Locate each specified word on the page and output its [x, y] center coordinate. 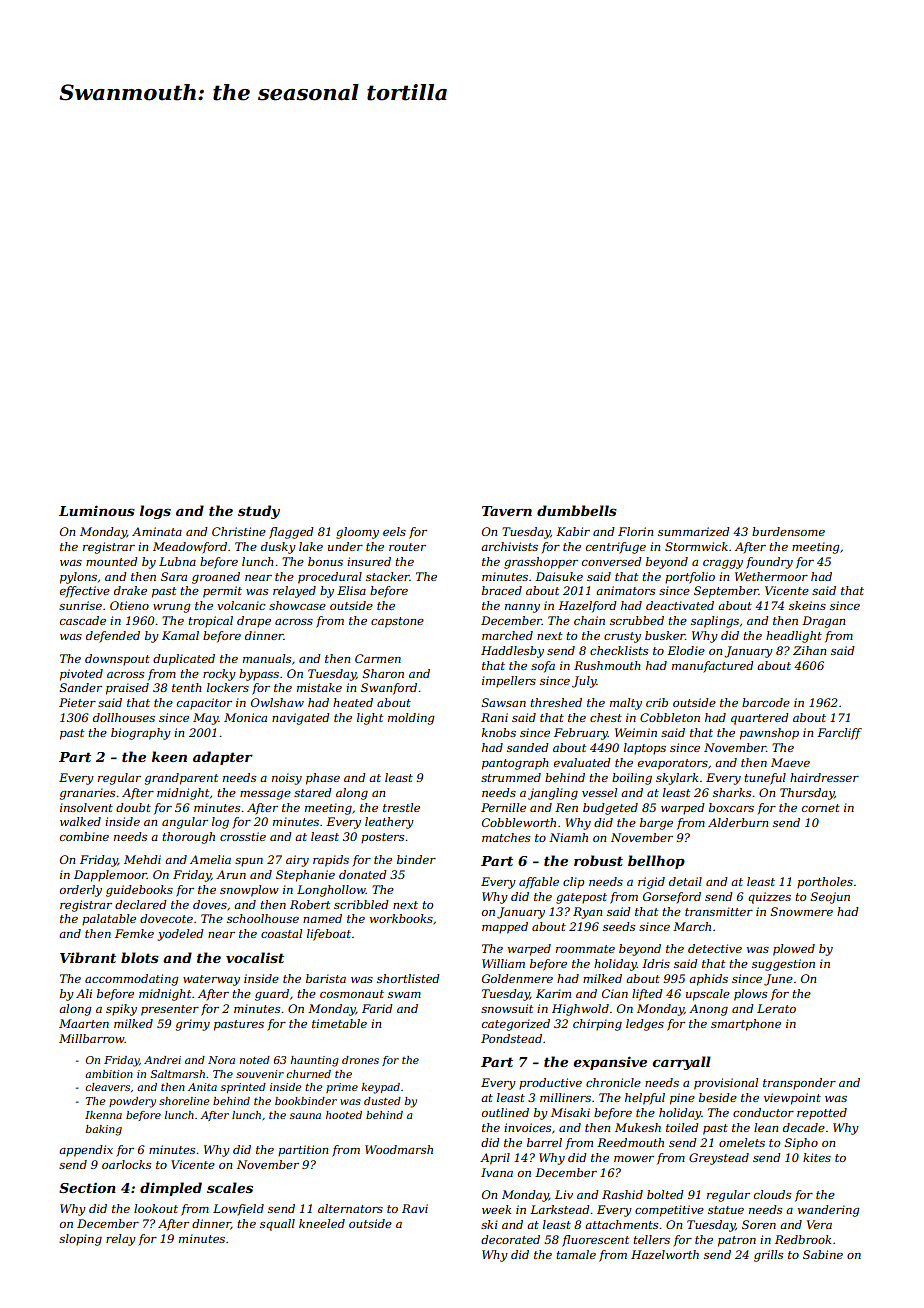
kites [817, 1157]
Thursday [807, 794]
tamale [576, 1254]
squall [277, 1225]
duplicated [184, 660]
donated [363, 874]
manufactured [713, 667]
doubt [133, 807]
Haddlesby [512, 652]
